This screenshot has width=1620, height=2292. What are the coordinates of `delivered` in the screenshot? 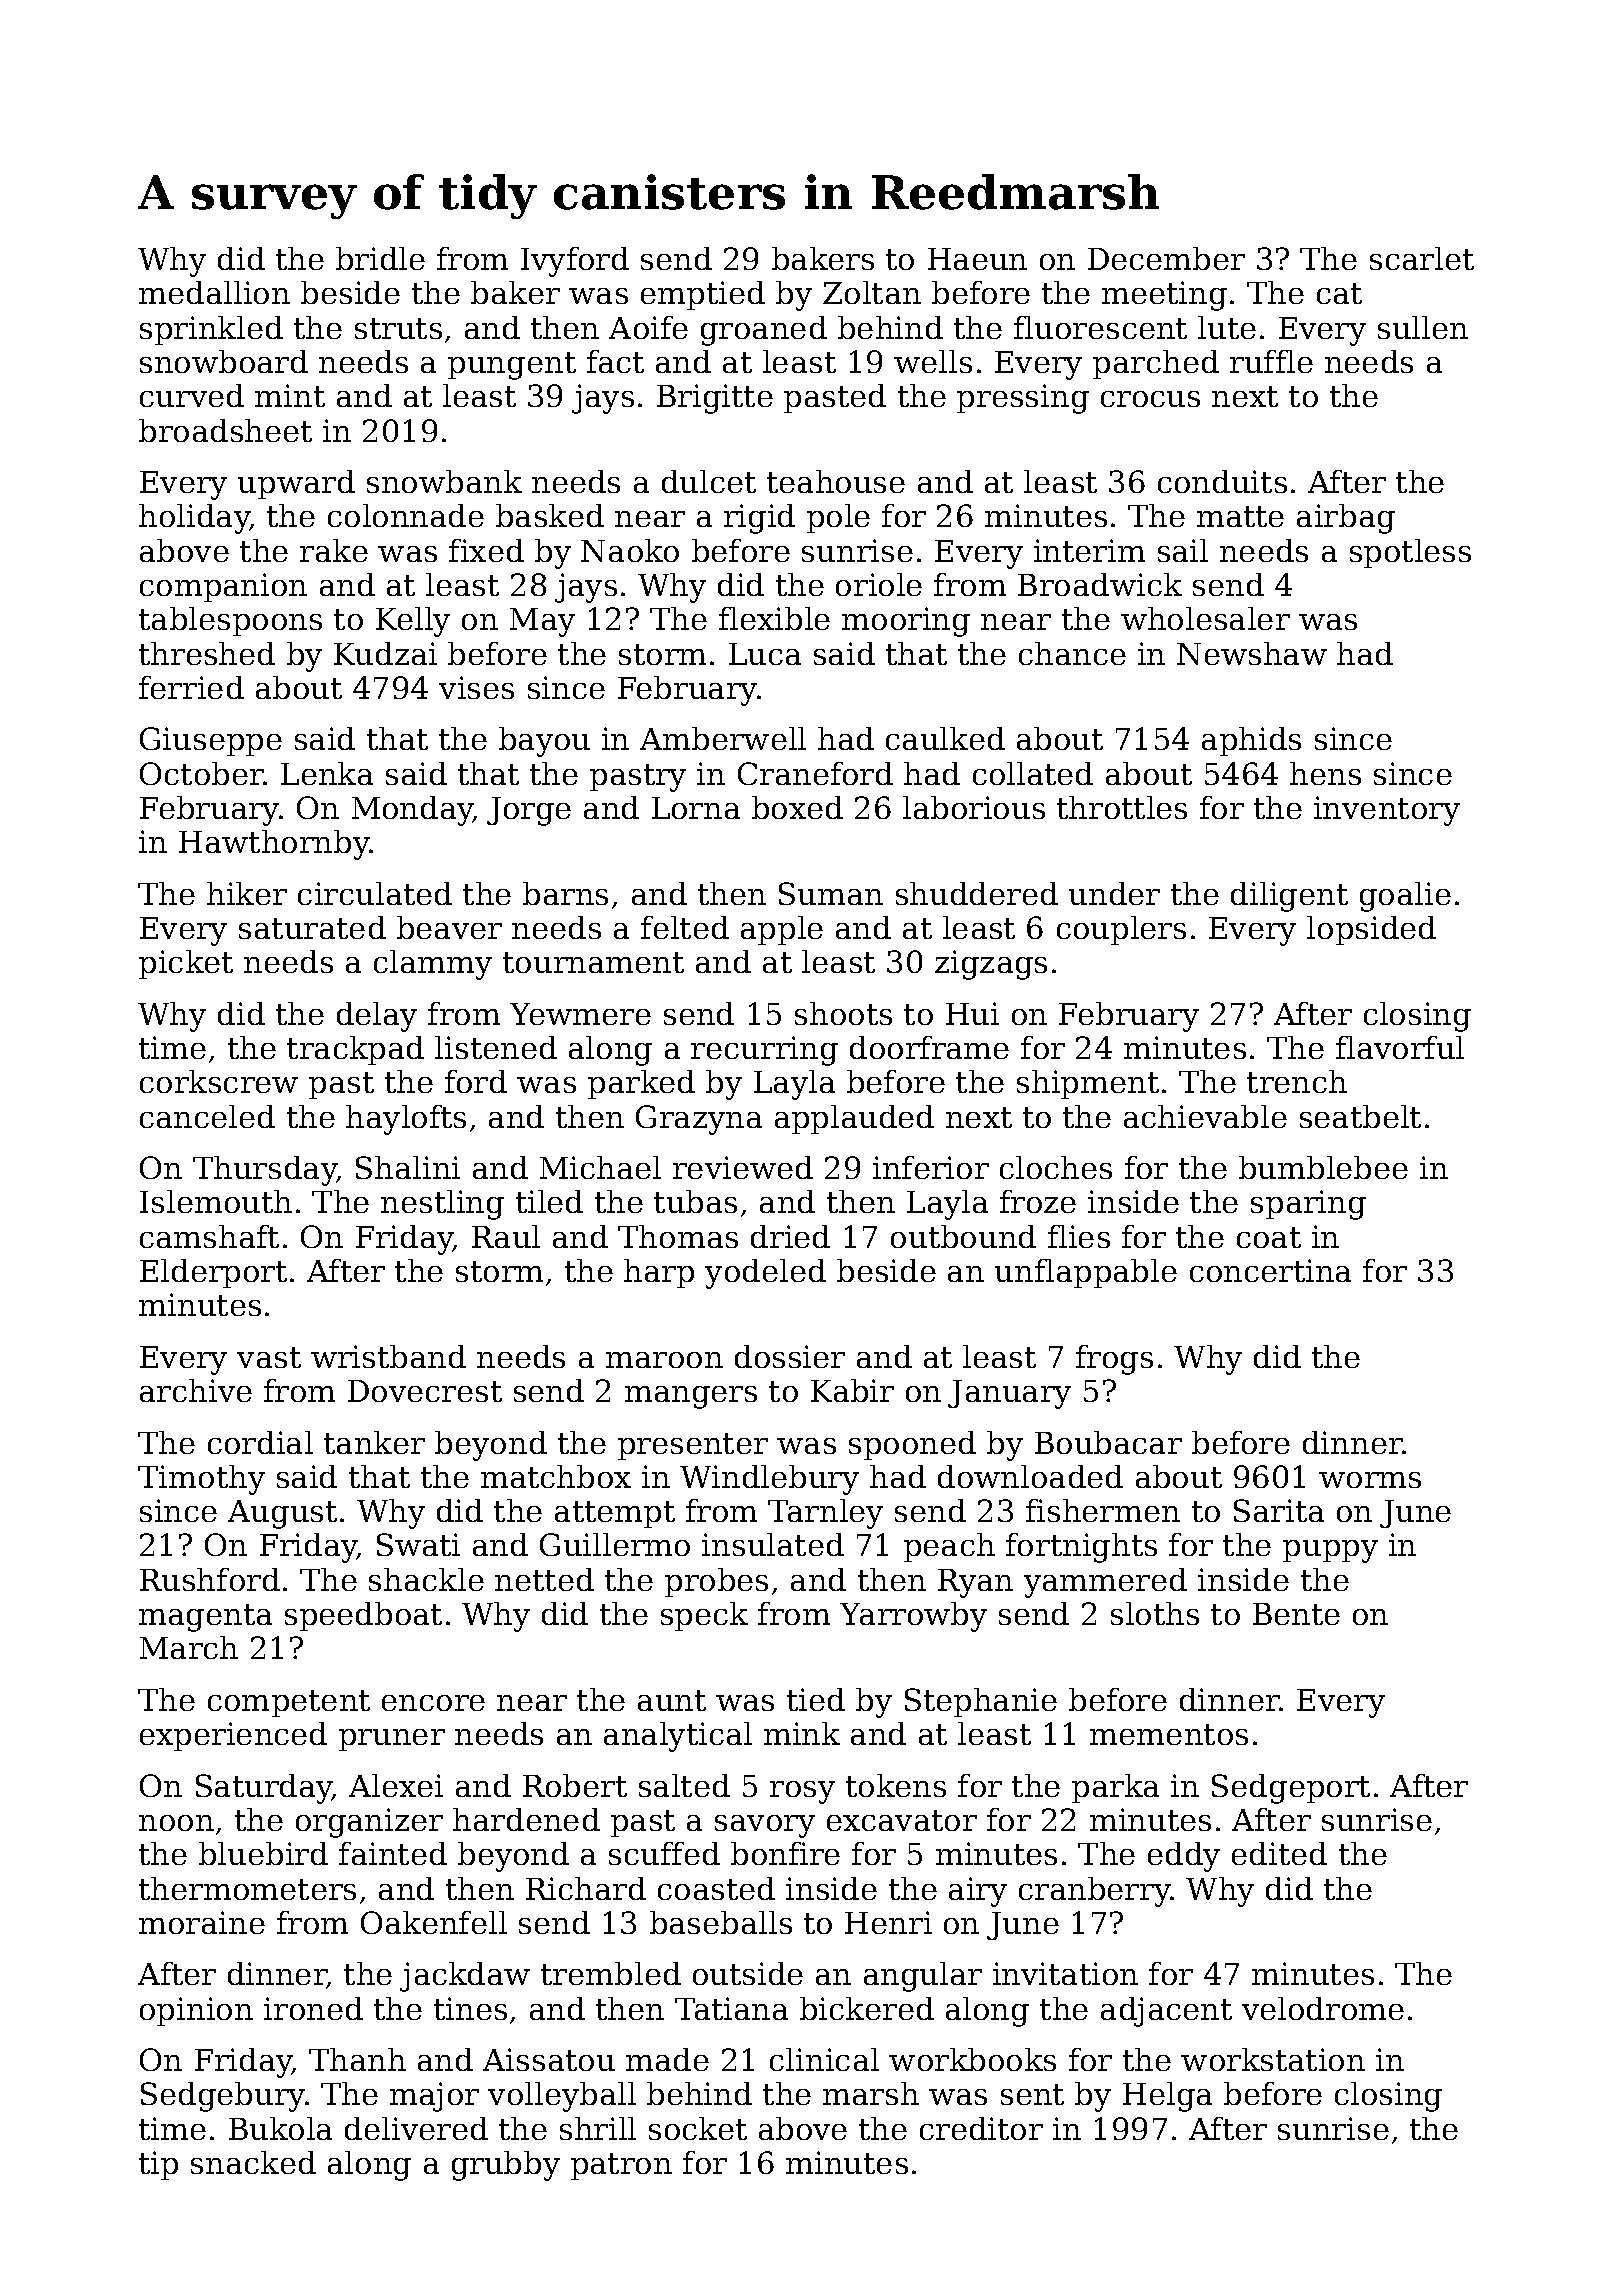 It's located at (416, 2128).
